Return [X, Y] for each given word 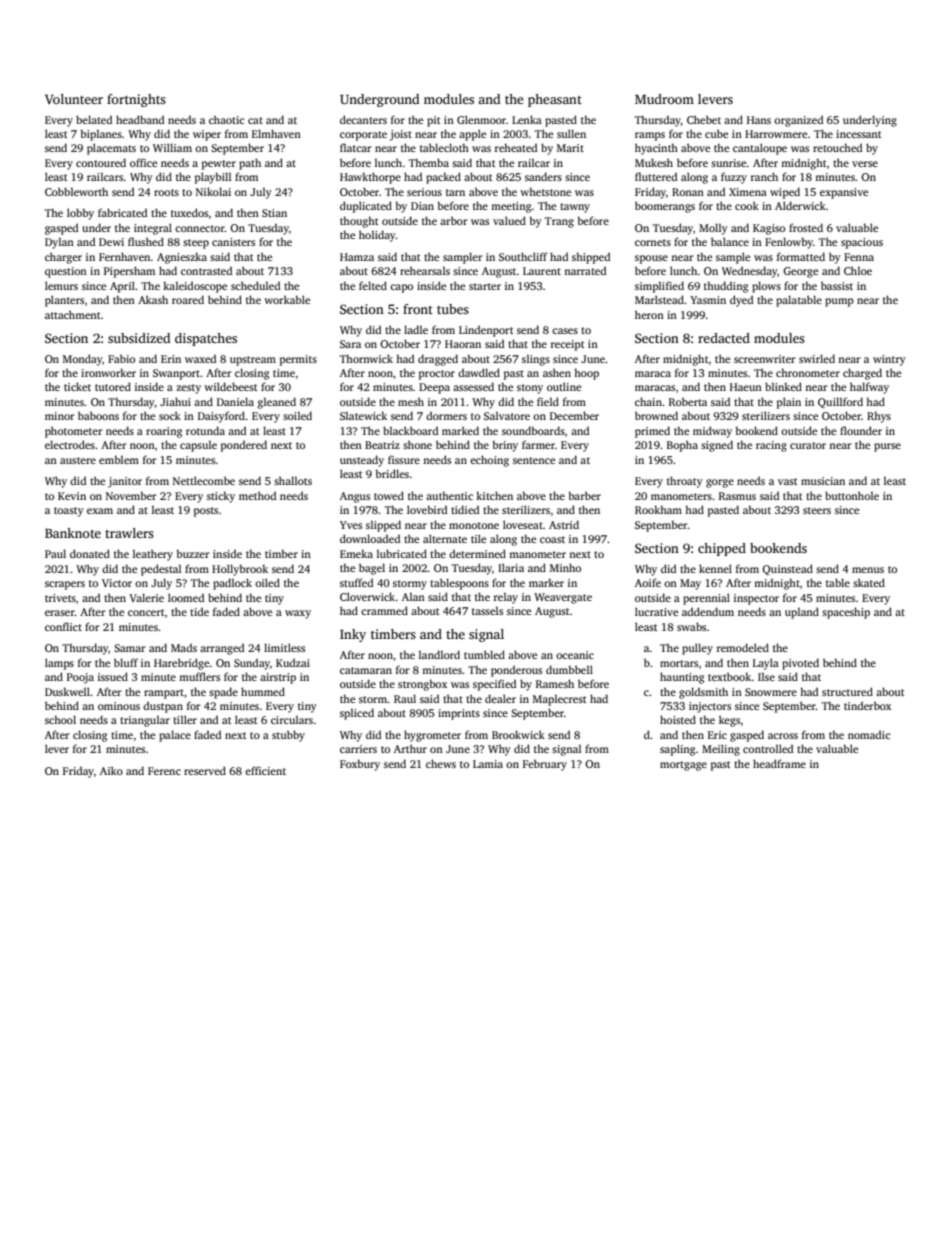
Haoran [463, 344]
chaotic [226, 119]
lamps [59, 664]
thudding [726, 287]
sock [170, 415]
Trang [559, 222]
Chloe [858, 270]
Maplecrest [559, 700]
